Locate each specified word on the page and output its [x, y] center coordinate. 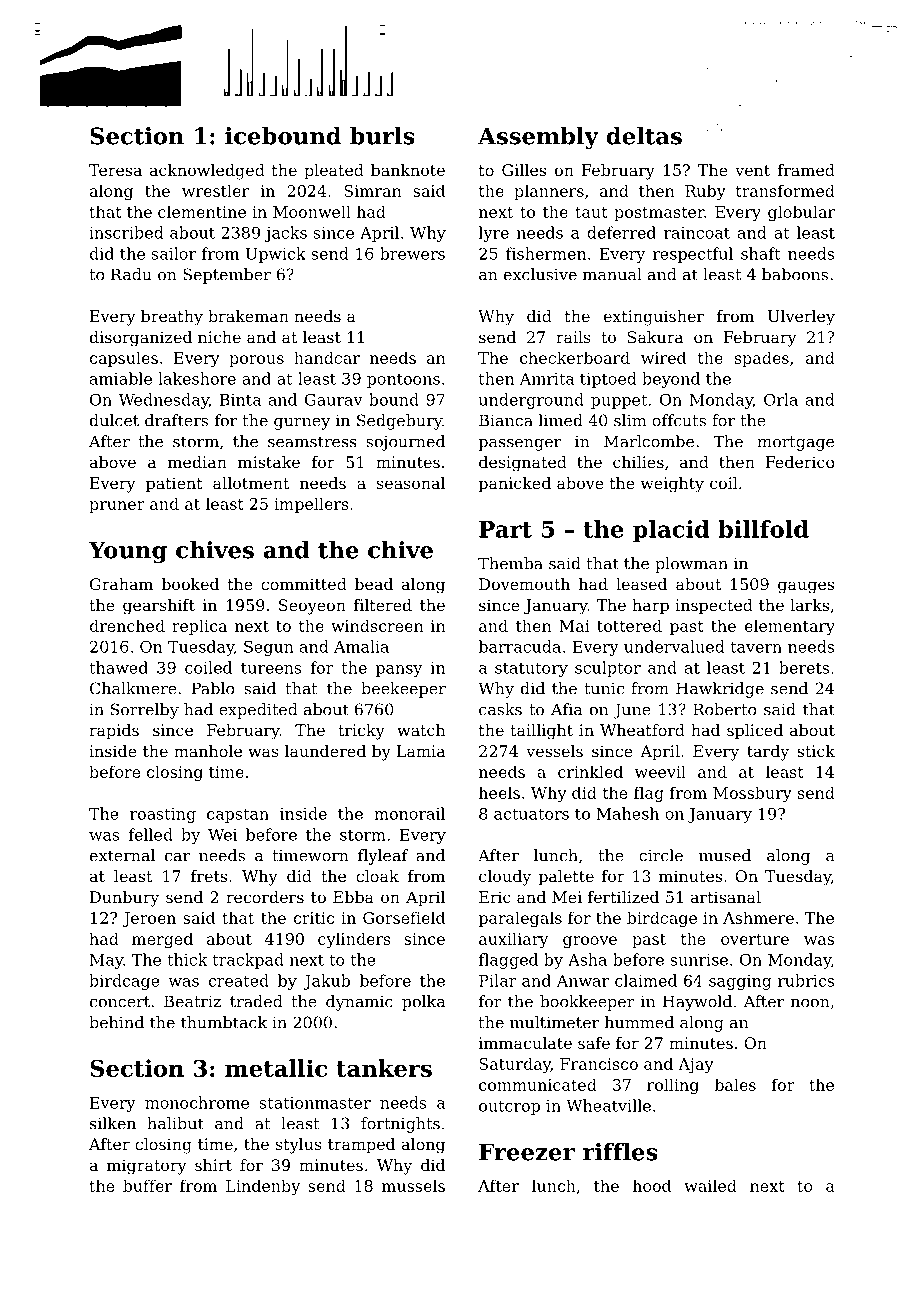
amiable [121, 378]
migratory [146, 1167]
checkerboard [575, 357]
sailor [174, 253]
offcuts [679, 420]
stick [816, 751]
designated [523, 464]
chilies [638, 462]
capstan [238, 816]
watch [421, 730]
